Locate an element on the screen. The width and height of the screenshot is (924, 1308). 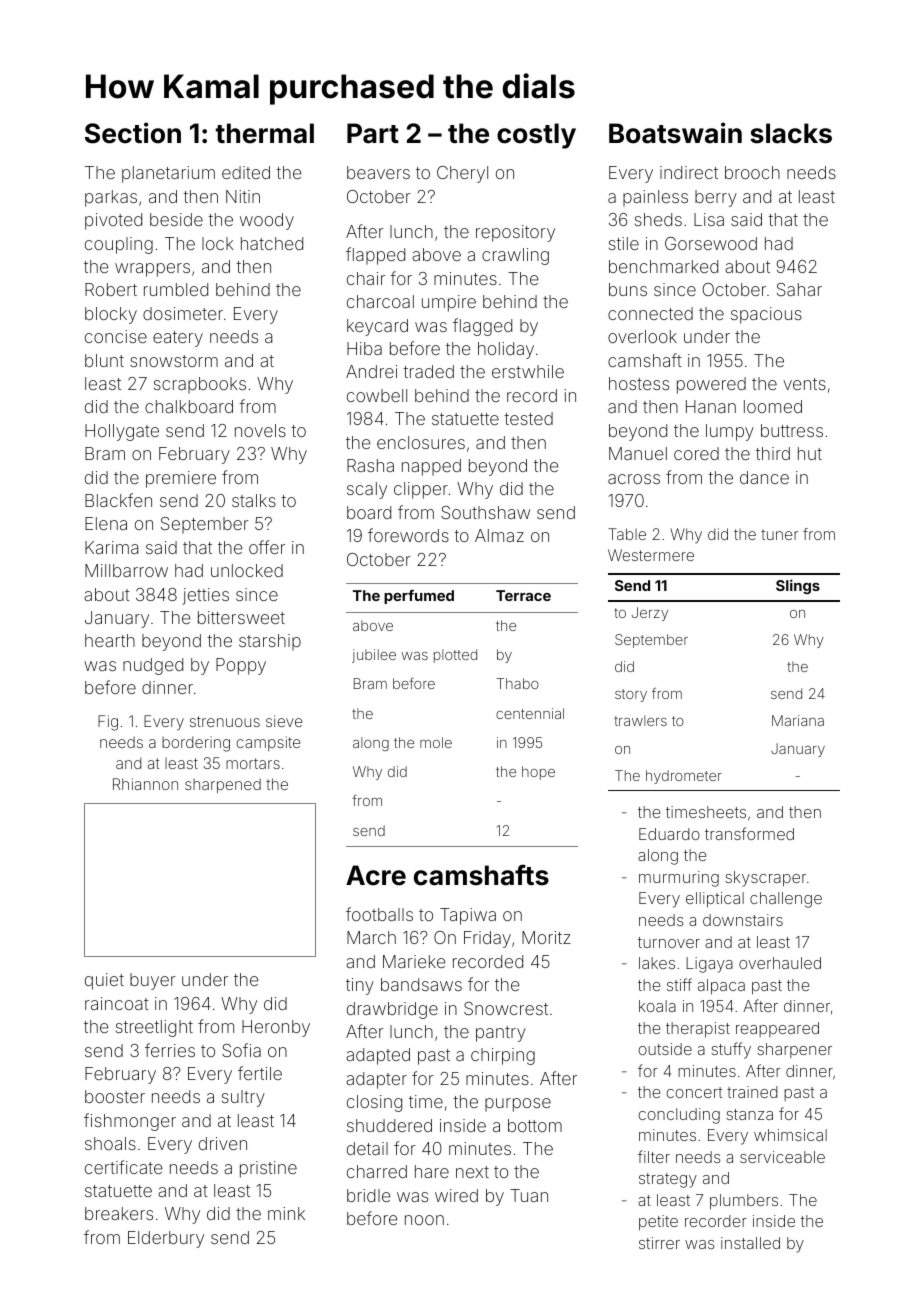
Mariana is located at coordinates (798, 720).
